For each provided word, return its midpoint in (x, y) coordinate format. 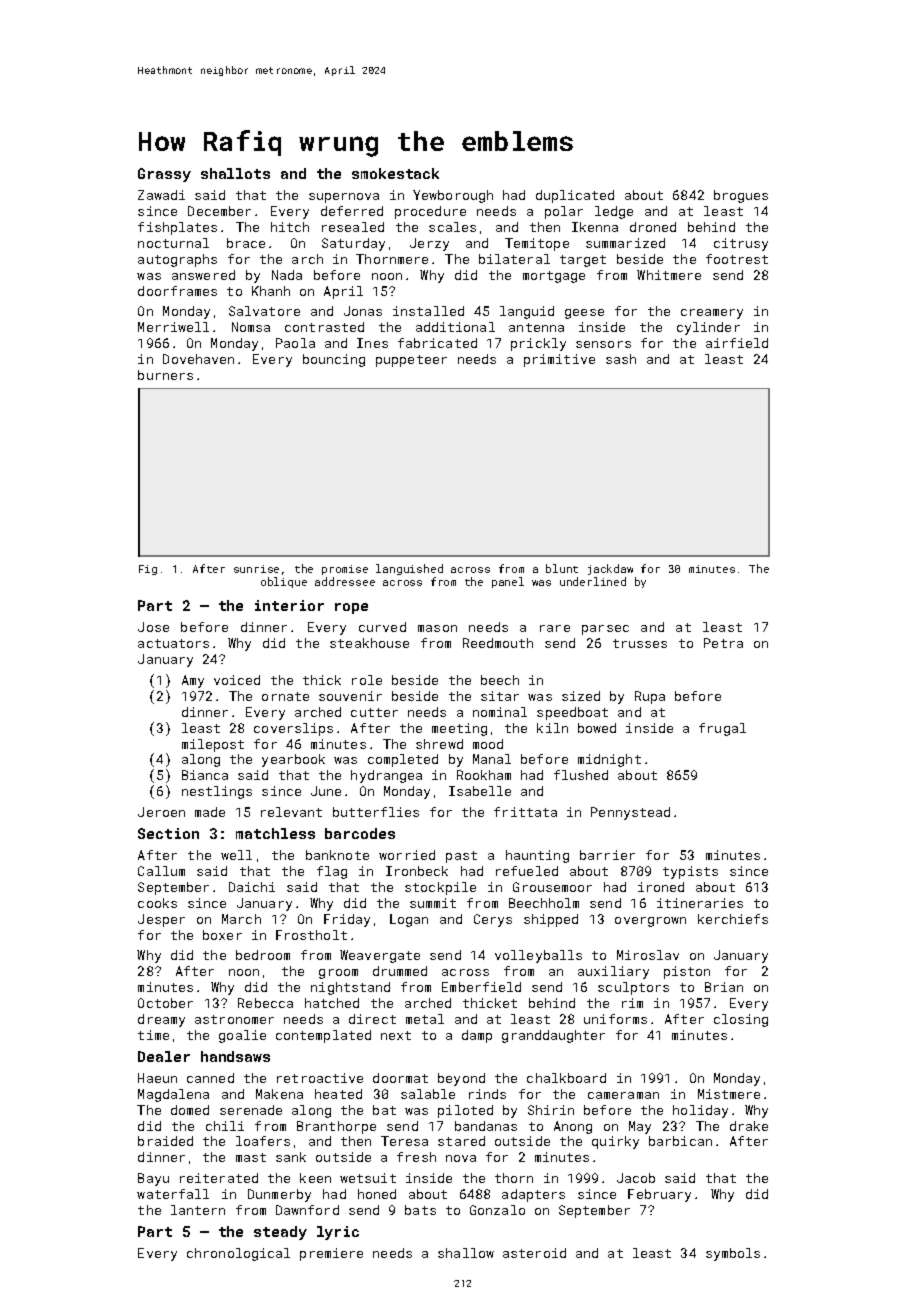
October (165, 1003)
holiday (700, 1111)
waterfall (173, 1194)
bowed (597, 728)
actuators (173, 643)
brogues (741, 196)
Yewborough (453, 196)
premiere (331, 1254)
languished (409, 569)
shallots (235, 173)
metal (425, 1019)
